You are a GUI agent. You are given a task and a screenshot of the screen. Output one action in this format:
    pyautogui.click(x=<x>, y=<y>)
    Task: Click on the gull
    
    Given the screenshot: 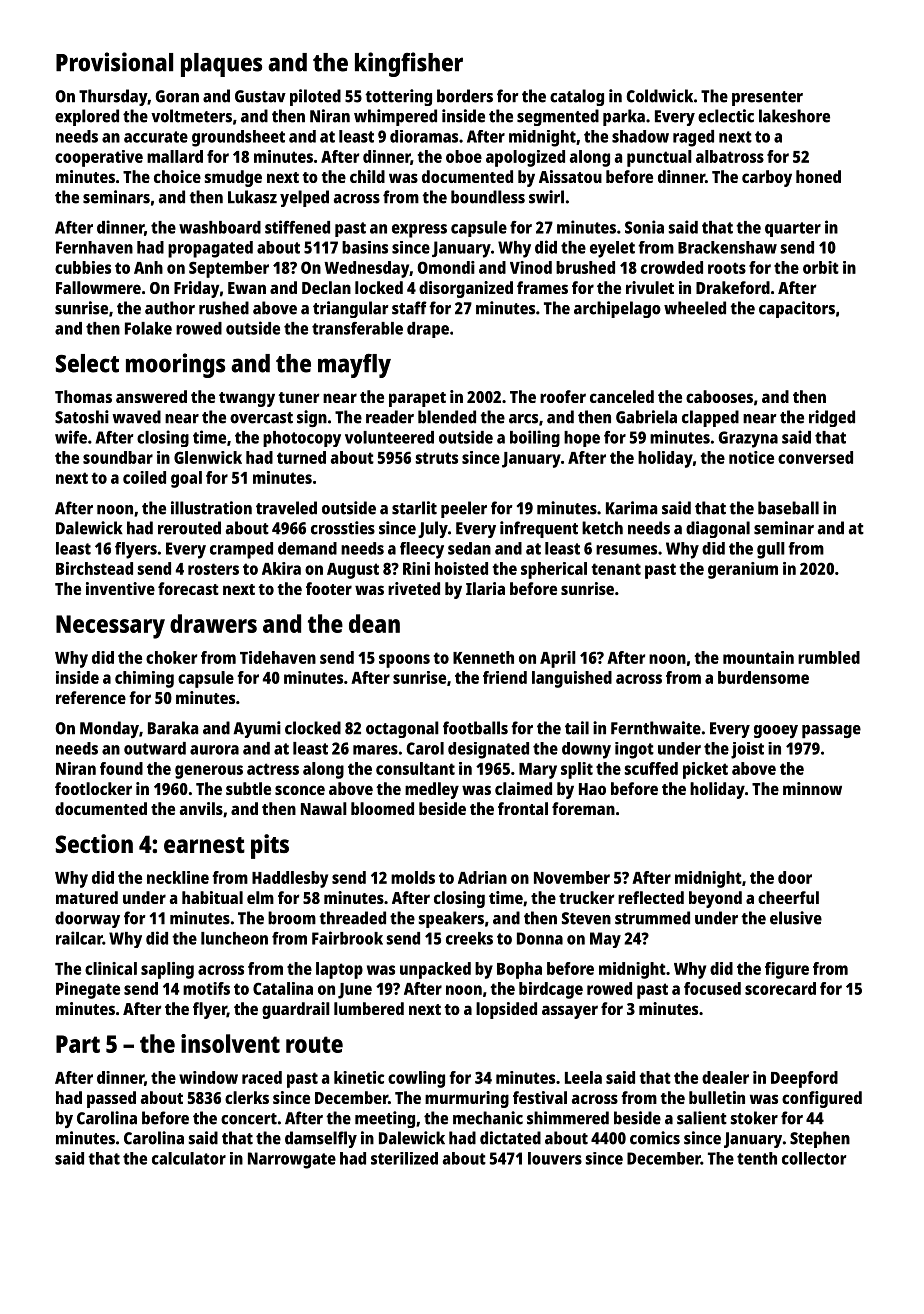 What is the action you would take?
    pyautogui.click(x=771, y=550)
